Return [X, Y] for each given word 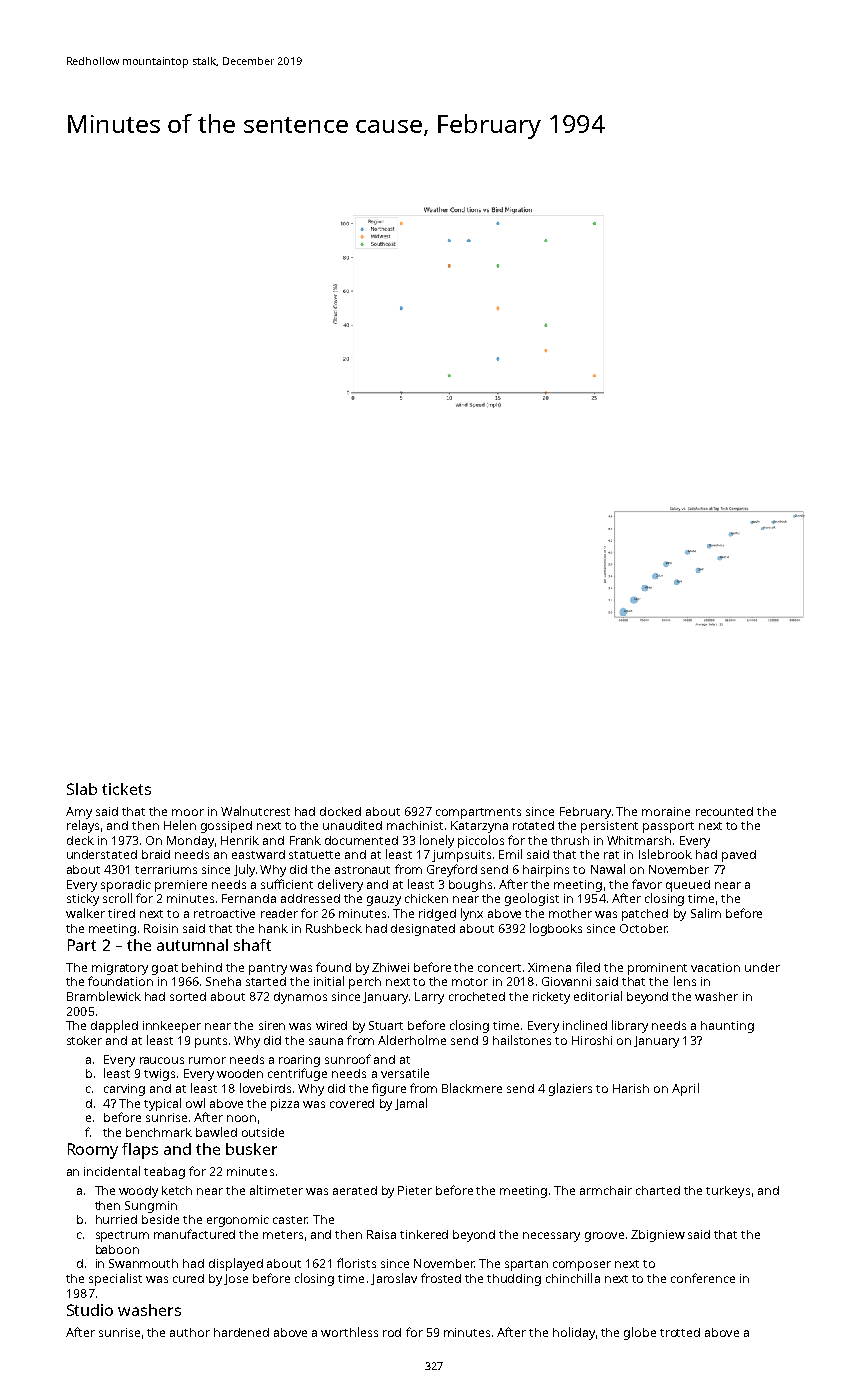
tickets [126, 789]
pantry [268, 969]
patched [645, 915]
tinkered [424, 1234]
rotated [533, 825]
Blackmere [472, 1088]
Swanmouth [143, 1263]
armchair [606, 1190]
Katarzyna [479, 827]
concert [499, 968]
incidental [112, 1171]
